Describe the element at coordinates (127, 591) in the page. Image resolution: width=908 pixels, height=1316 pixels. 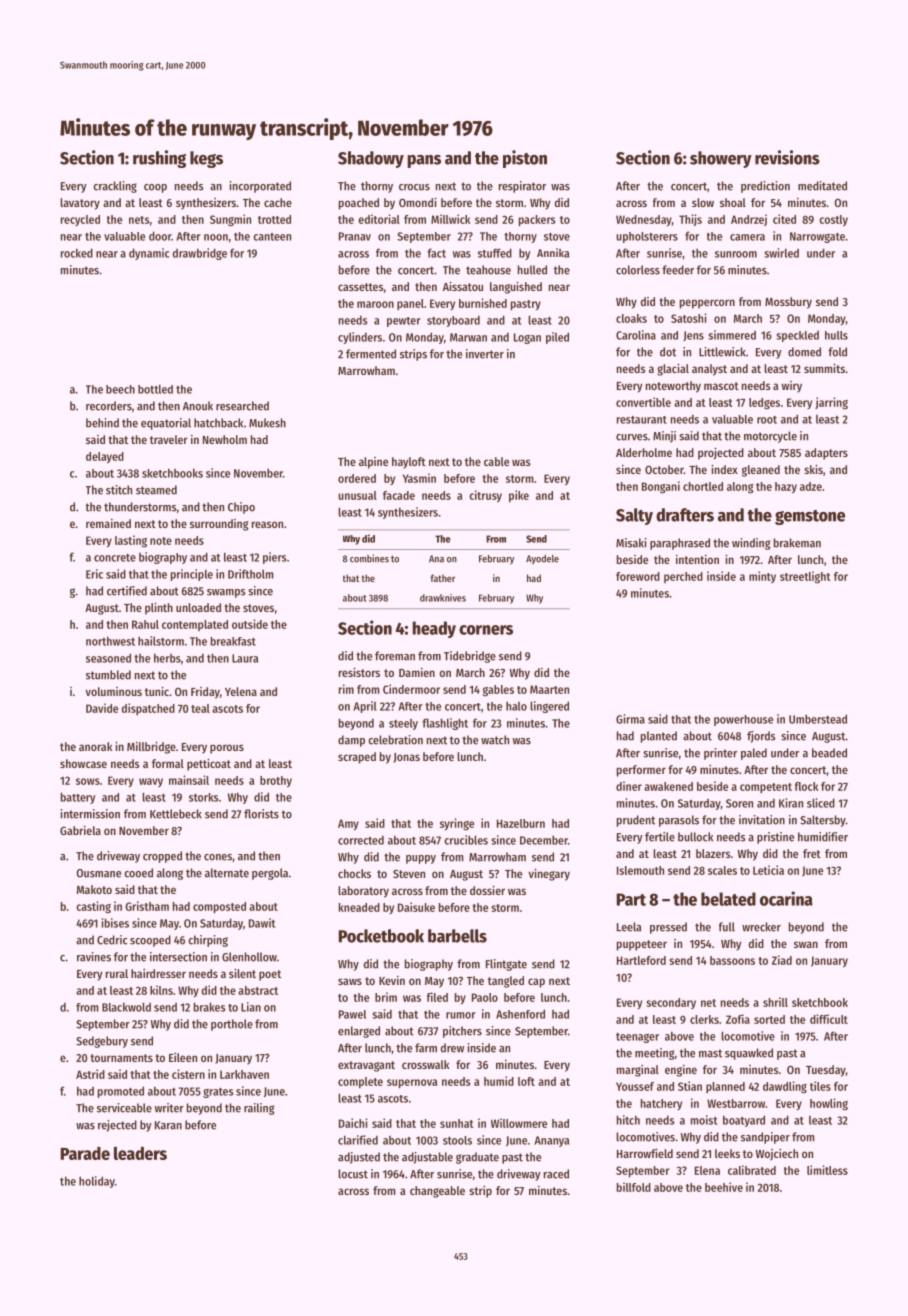
I see `certified` at that location.
